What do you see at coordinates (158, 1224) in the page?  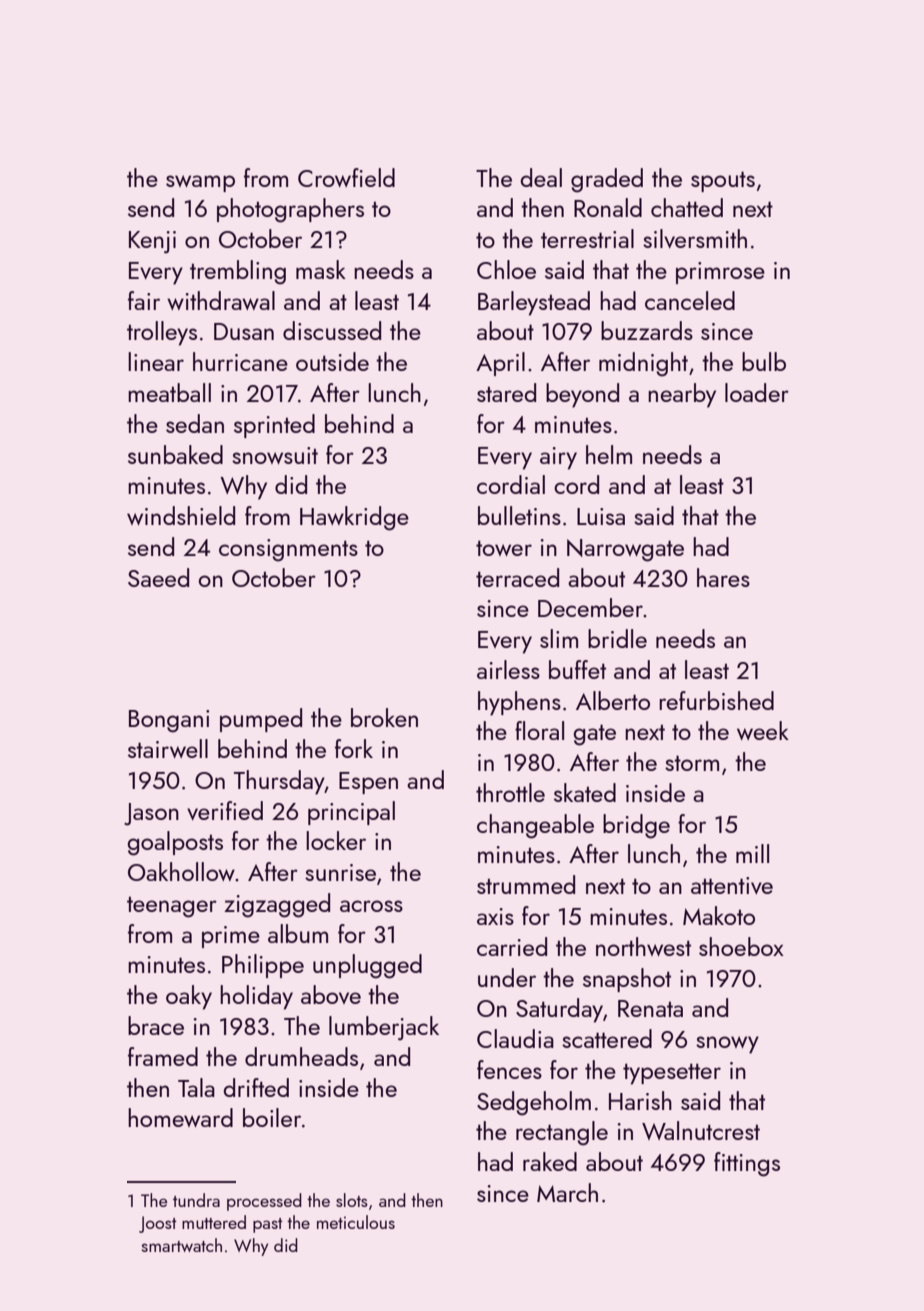 I see `Joost` at bounding box center [158, 1224].
